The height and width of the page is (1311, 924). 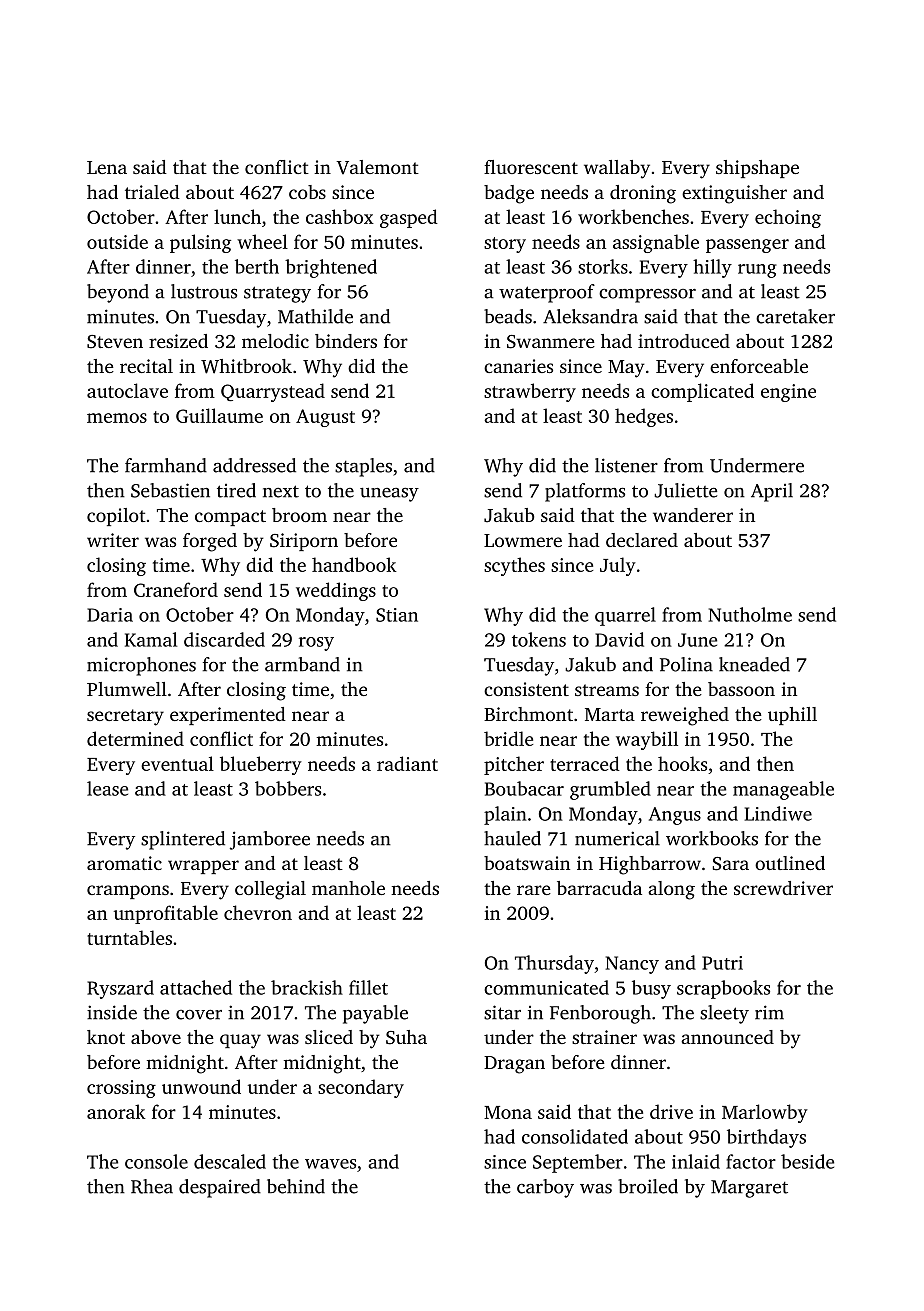 I want to click on uphill, so click(x=792, y=716).
